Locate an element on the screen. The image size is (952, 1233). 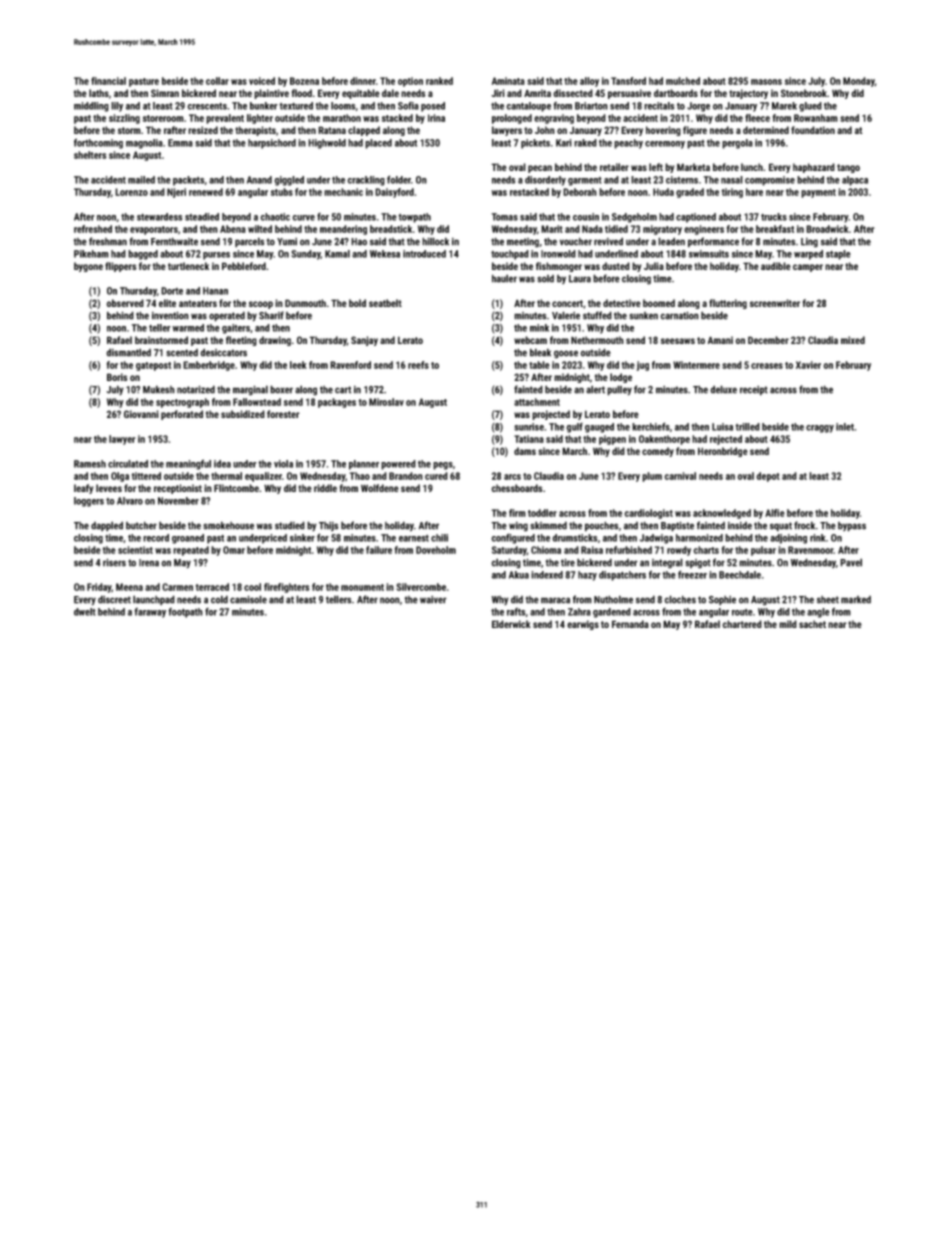
footpath is located at coordinates (185, 613).
